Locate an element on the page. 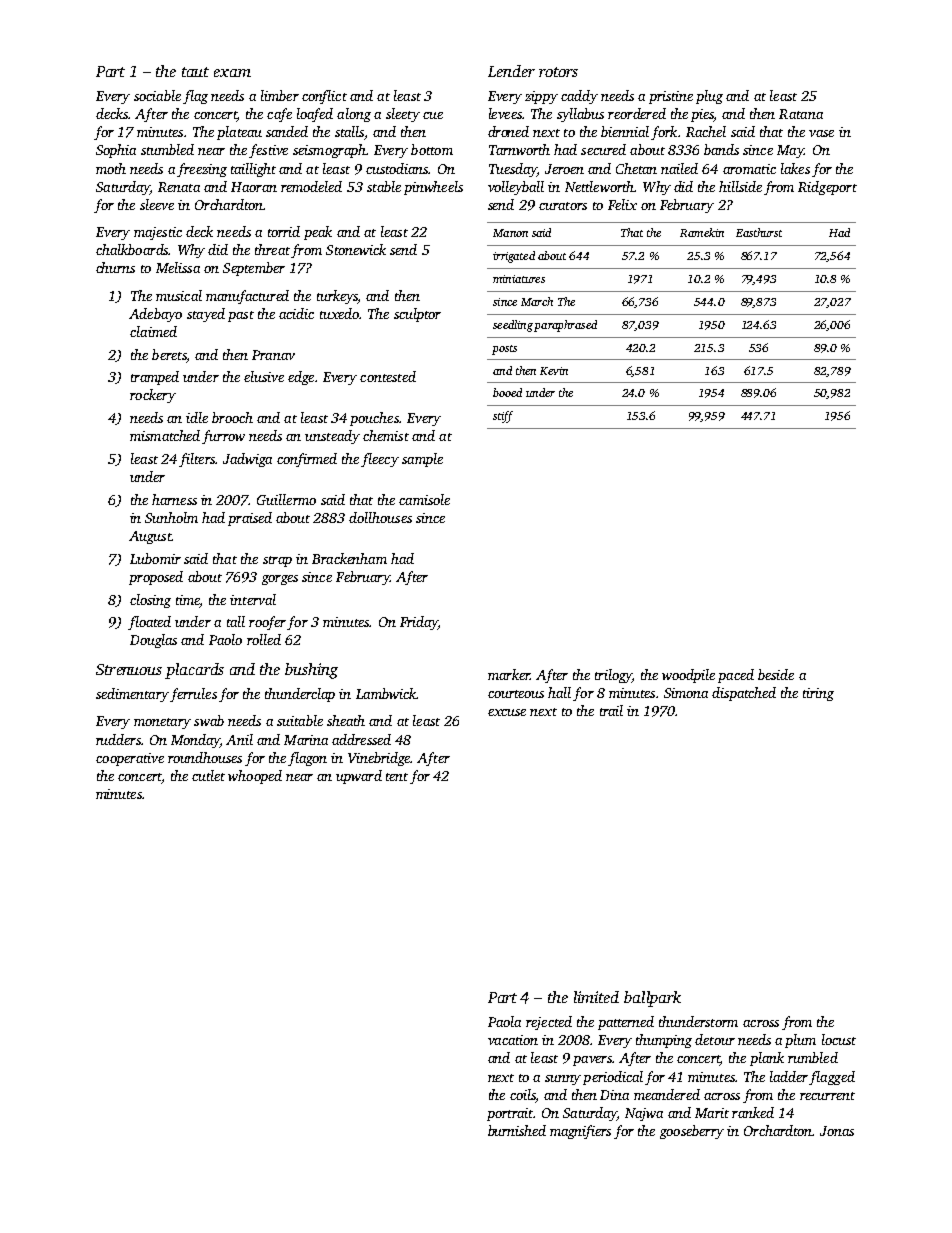 The width and height of the image is (952, 1233). cutlet is located at coordinates (208, 775).
